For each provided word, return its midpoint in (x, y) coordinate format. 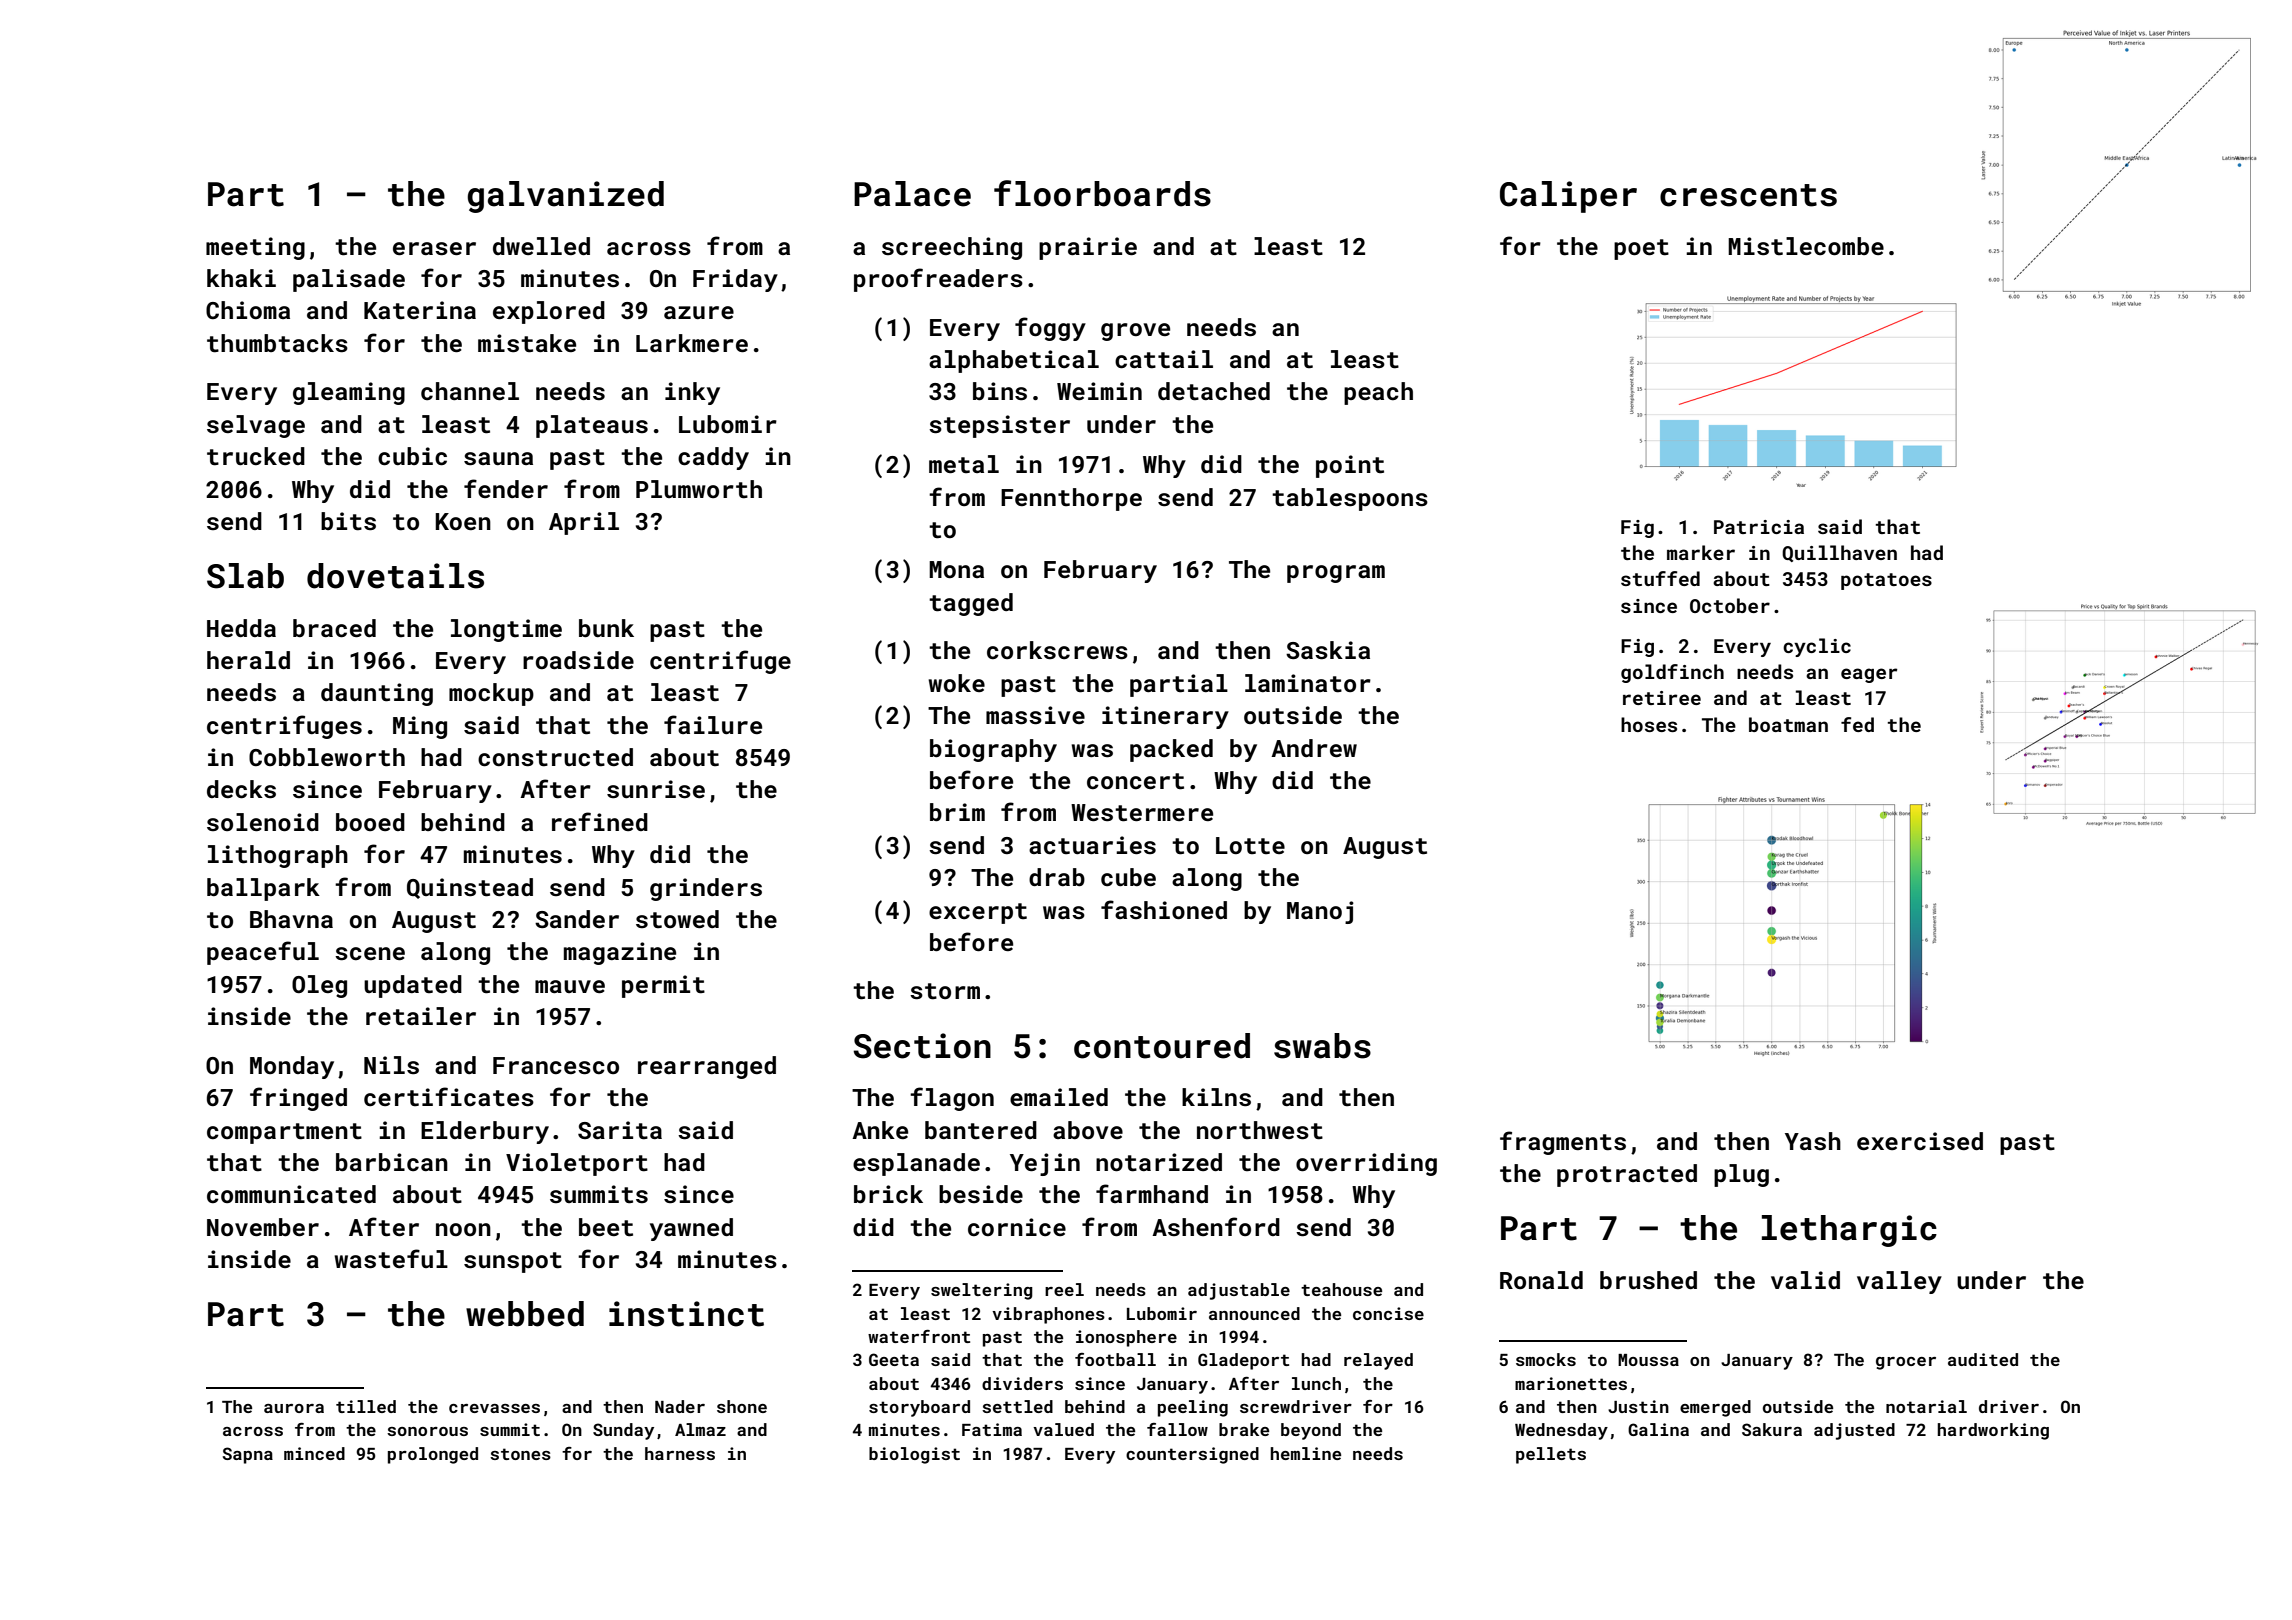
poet (1641, 249)
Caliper (1568, 197)
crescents (1748, 195)
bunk (606, 628)
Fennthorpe (1071, 499)
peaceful (263, 953)
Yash (1813, 1141)
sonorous (427, 1431)
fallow (1177, 1429)
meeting (255, 248)
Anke (880, 1130)
